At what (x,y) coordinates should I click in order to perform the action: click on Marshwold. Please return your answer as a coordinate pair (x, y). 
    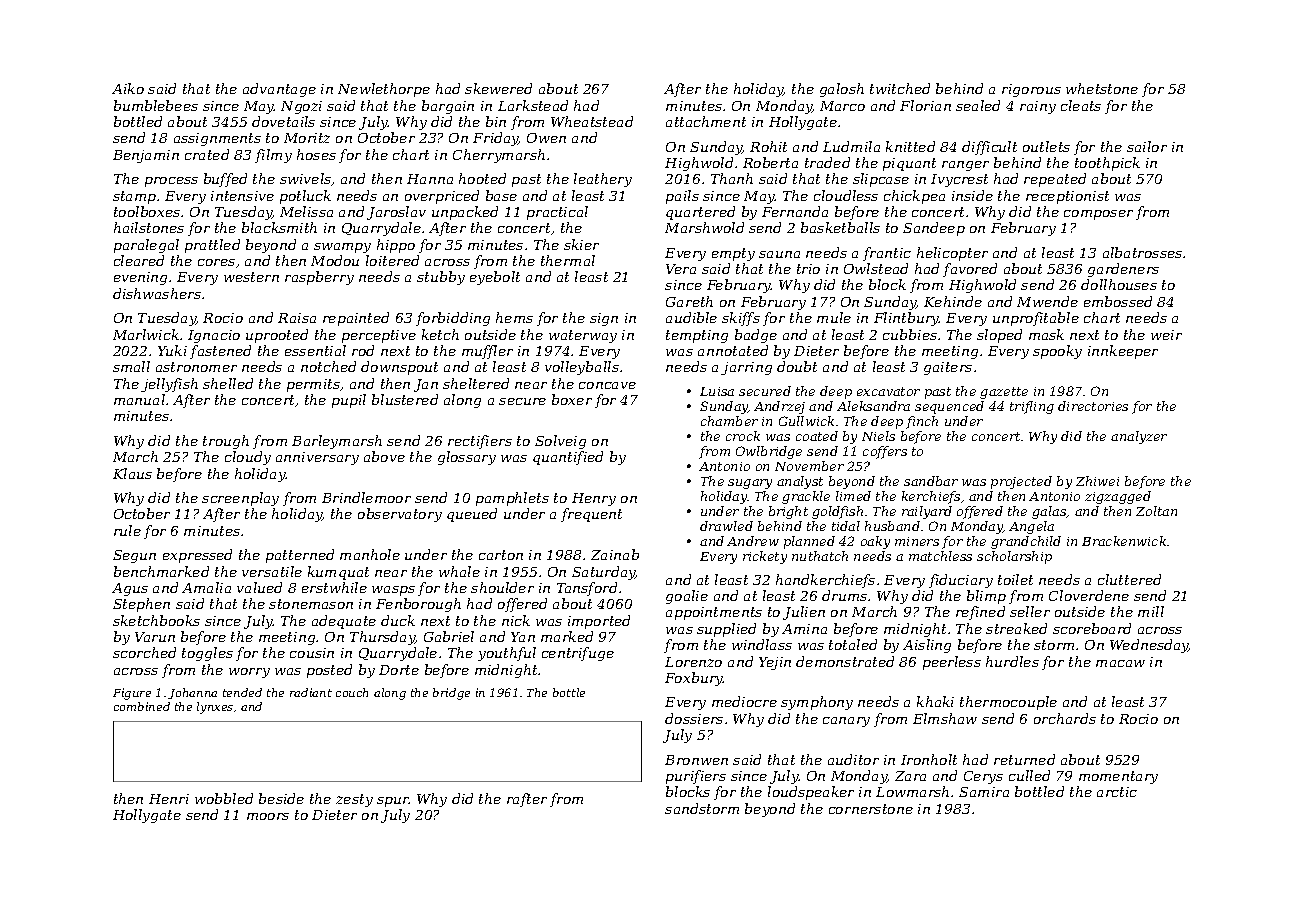
    Looking at the image, I should click on (704, 227).
